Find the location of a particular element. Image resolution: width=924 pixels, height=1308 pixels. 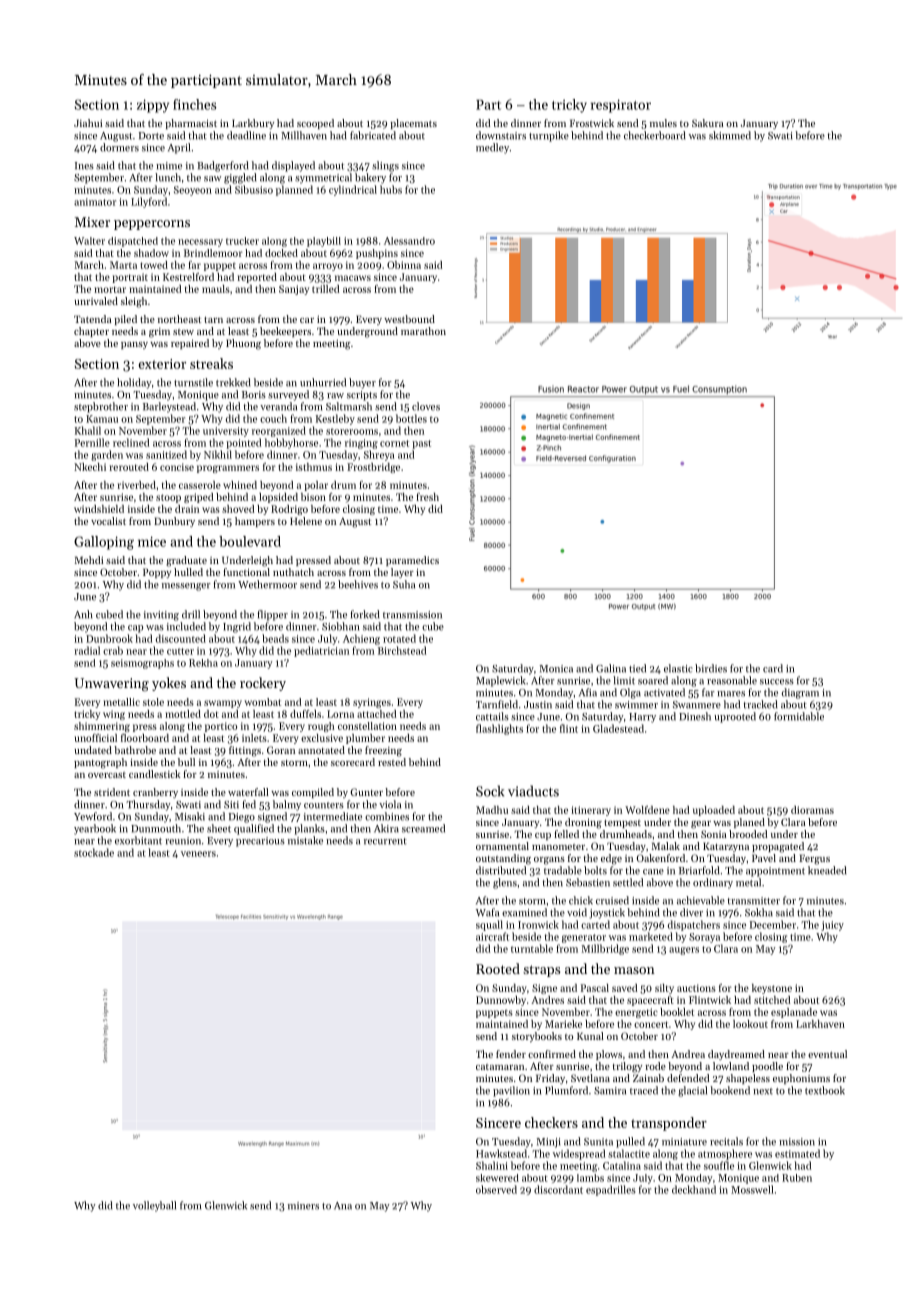

miners is located at coordinates (303, 1206).
